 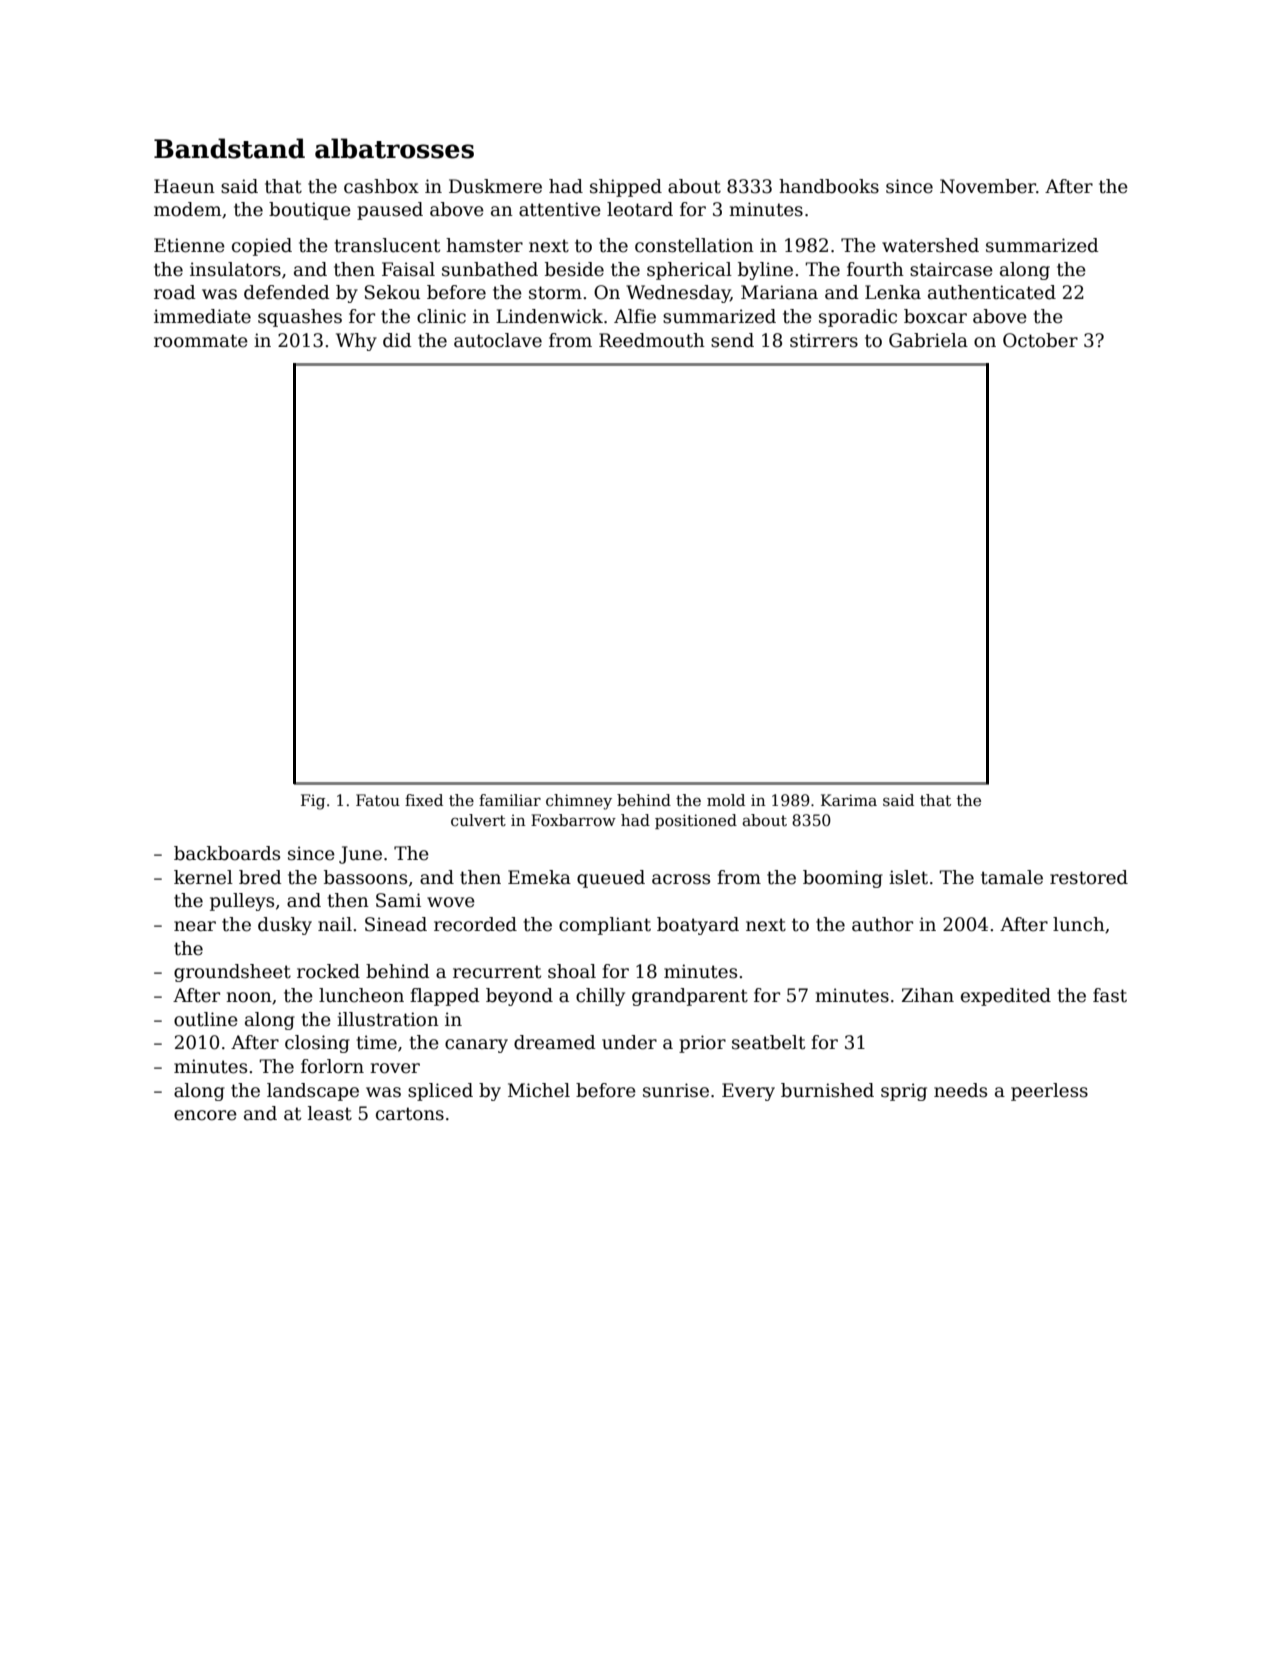 What do you see at coordinates (381, 186) in the screenshot?
I see `cashbox` at bounding box center [381, 186].
